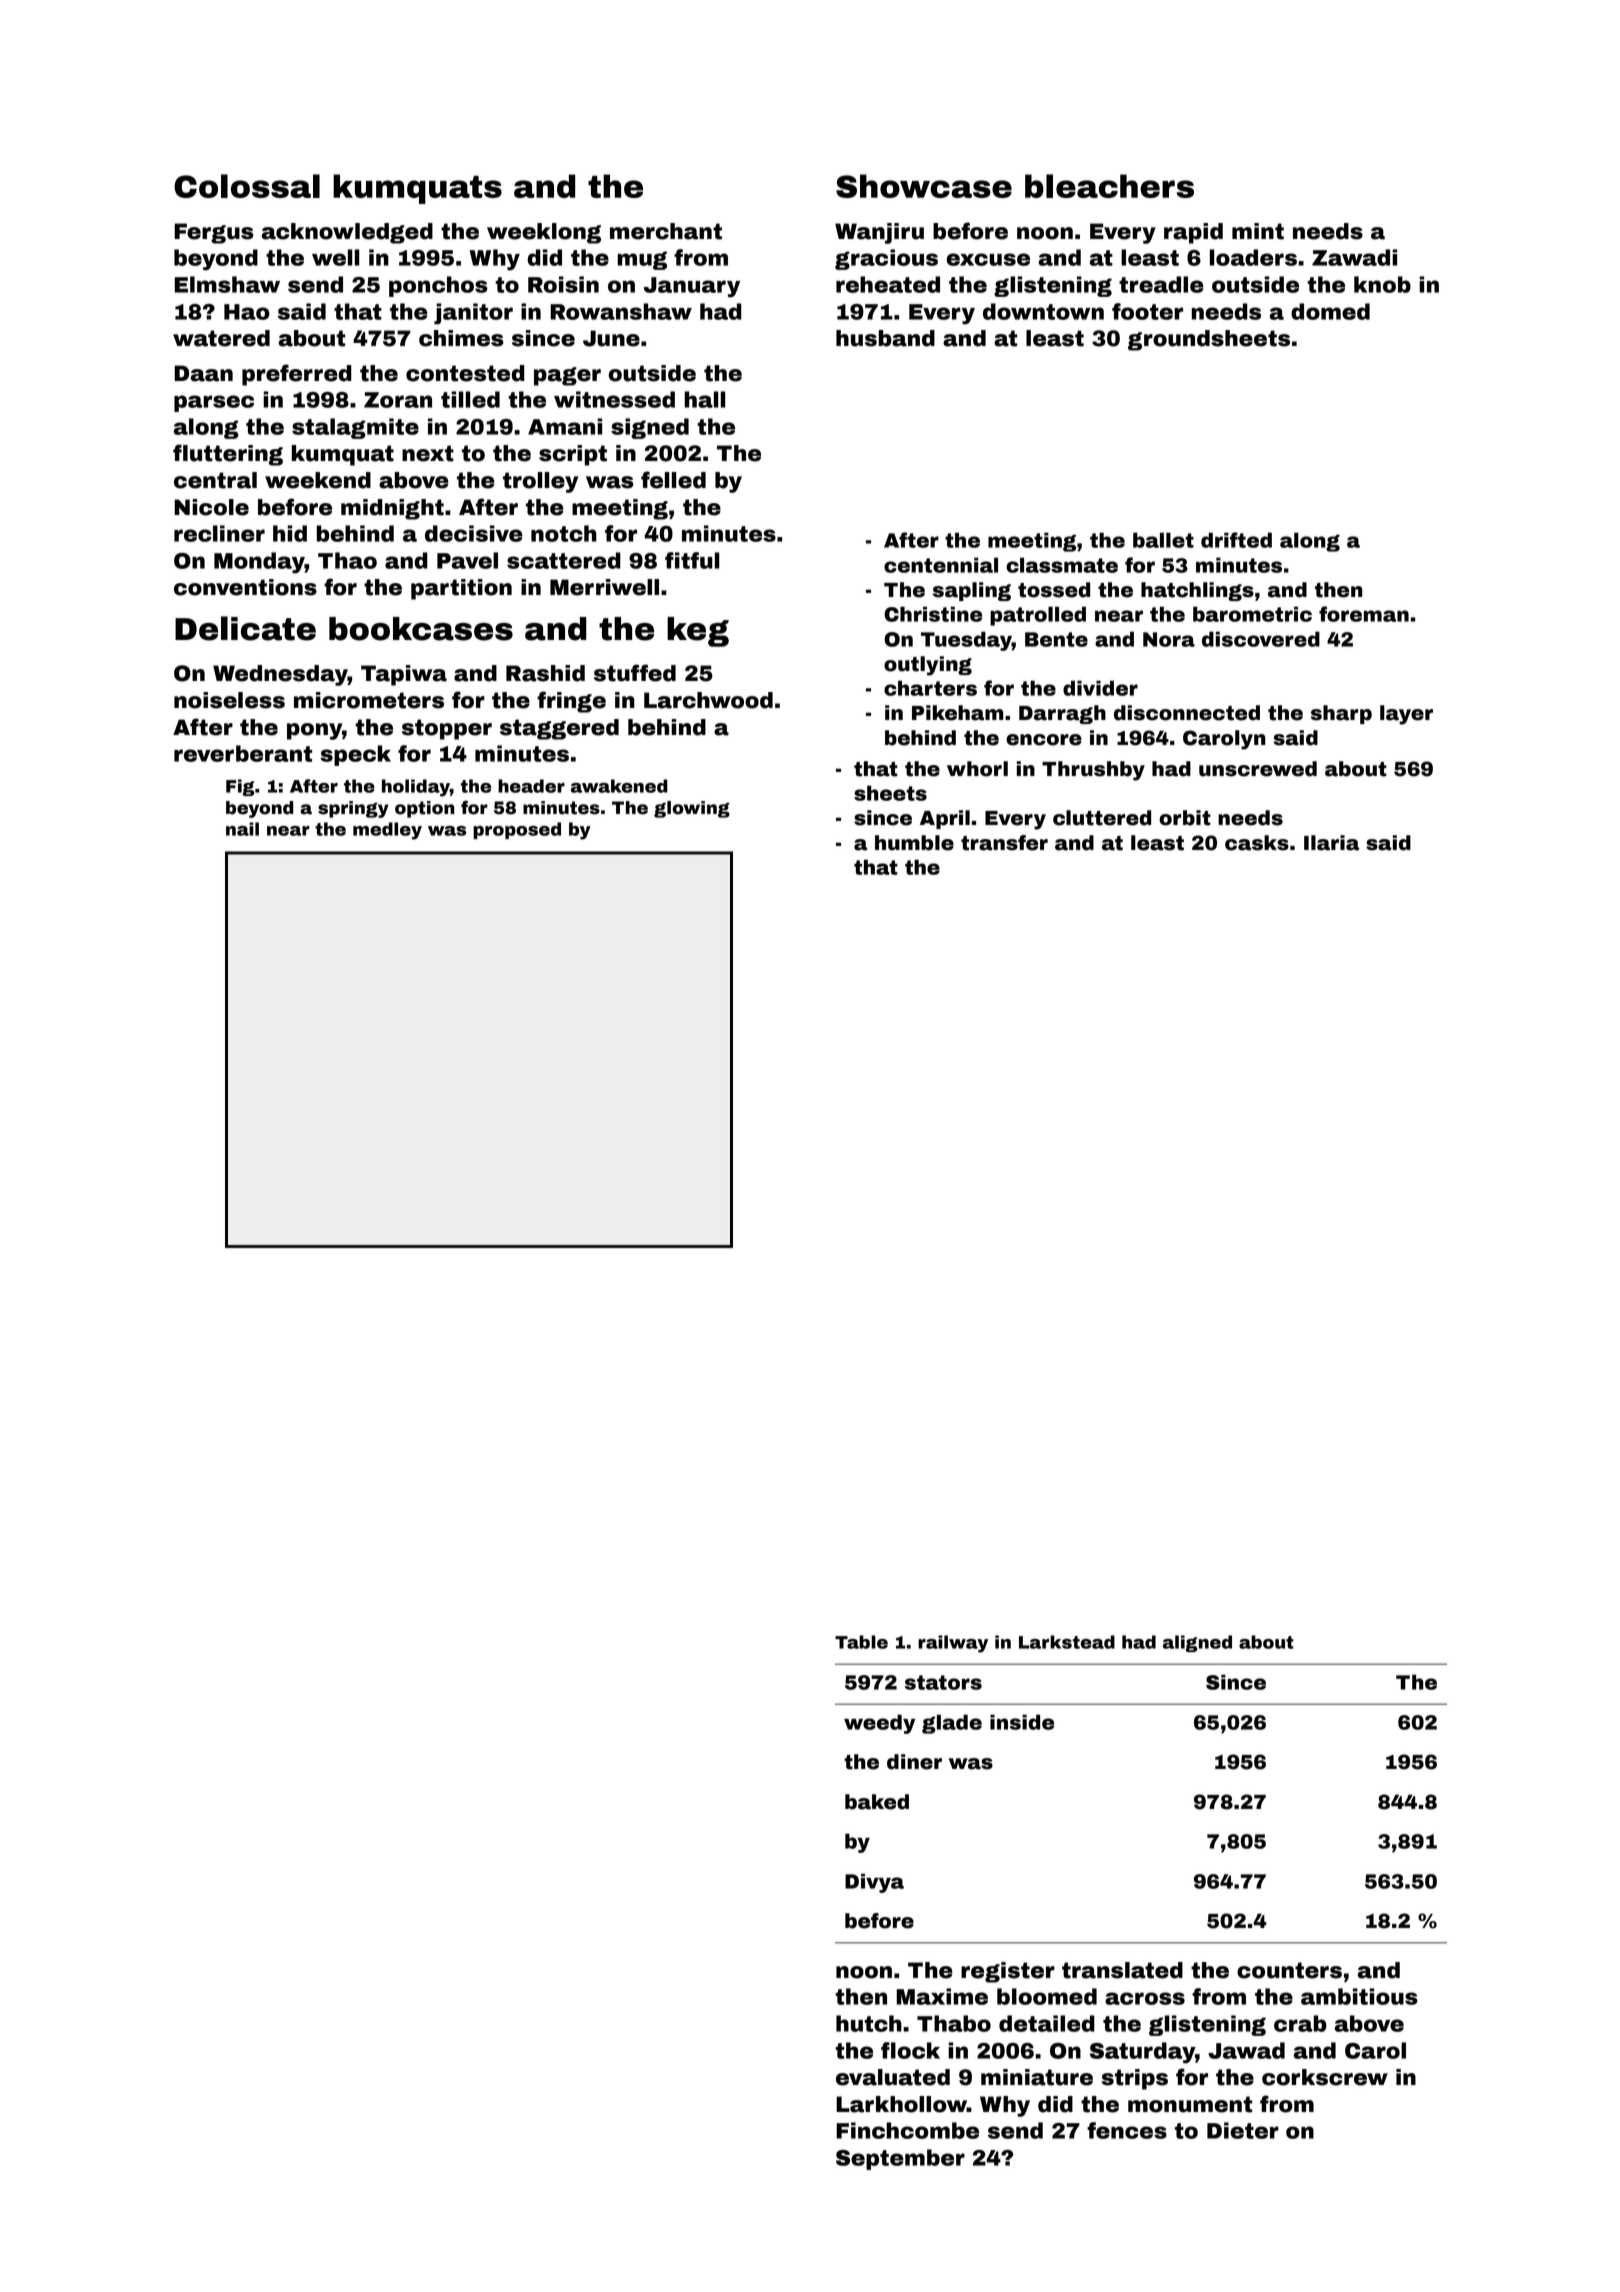  Describe the element at coordinates (387, 831) in the page. I see `medley` at that location.
